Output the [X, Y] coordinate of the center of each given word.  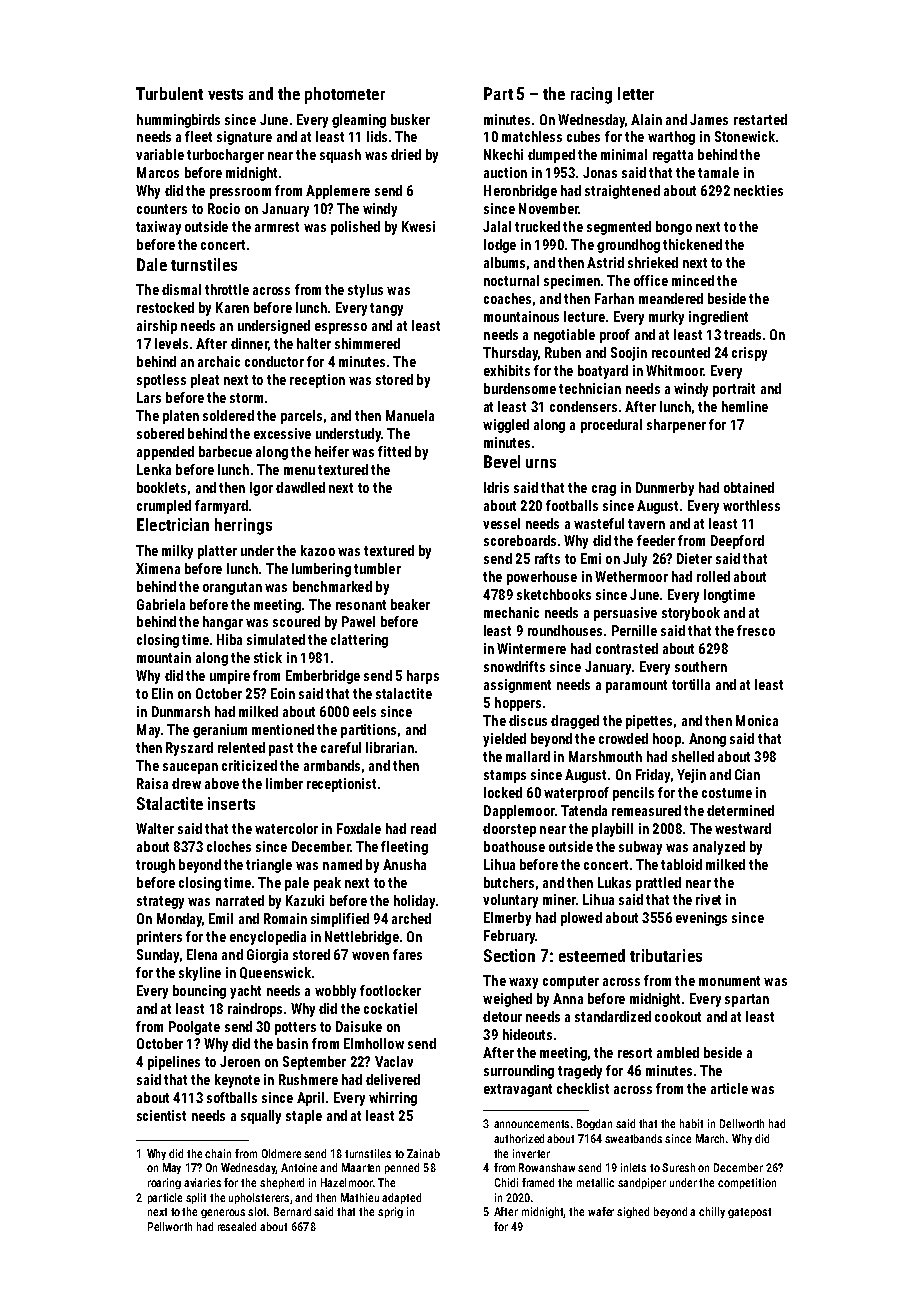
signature [244, 138]
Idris [496, 487]
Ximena [158, 568]
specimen [572, 282]
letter [636, 93]
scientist [161, 1115]
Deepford [737, 542]
